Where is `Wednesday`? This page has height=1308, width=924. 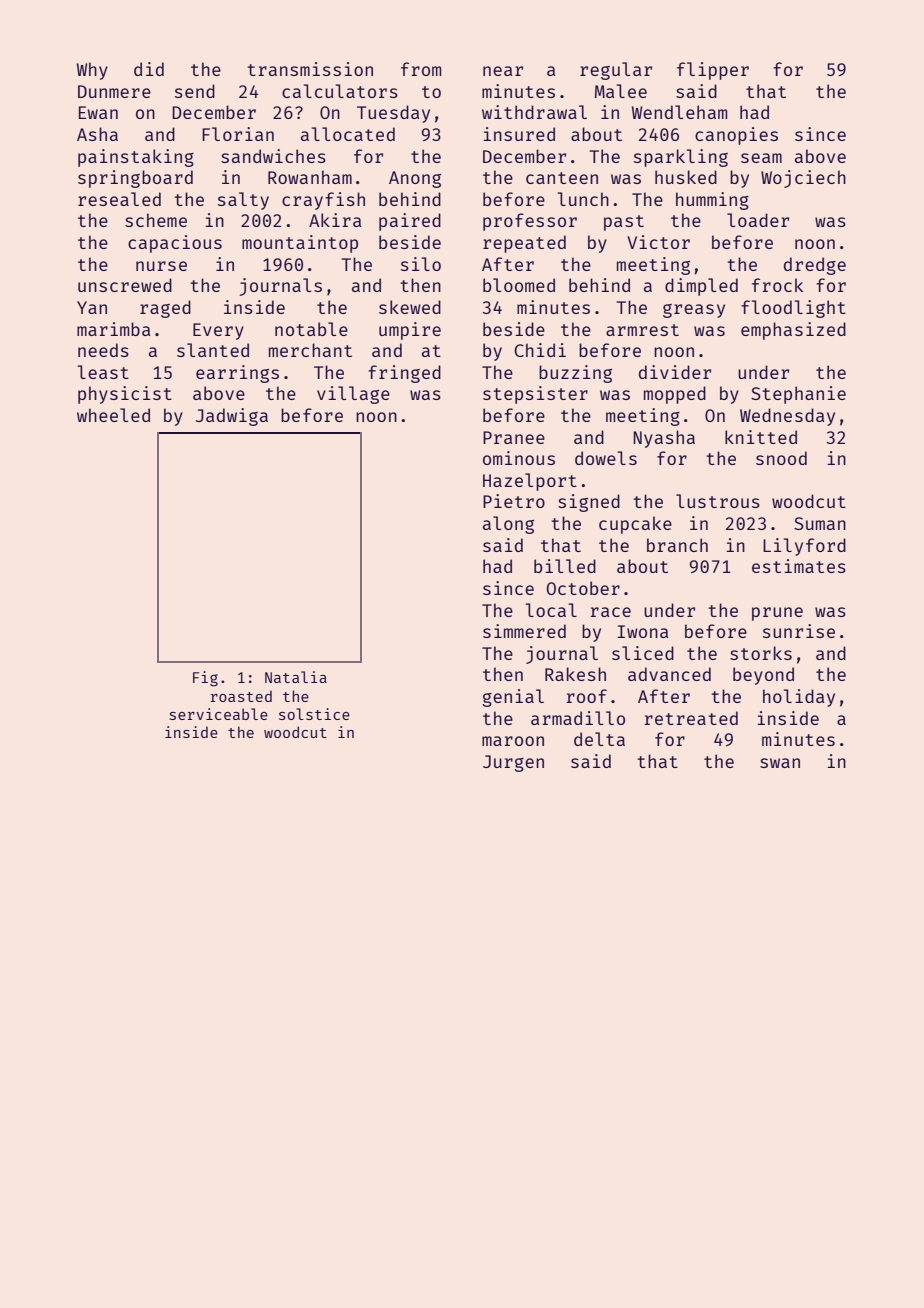 Wednesday is located at coordinates (787, 417).
